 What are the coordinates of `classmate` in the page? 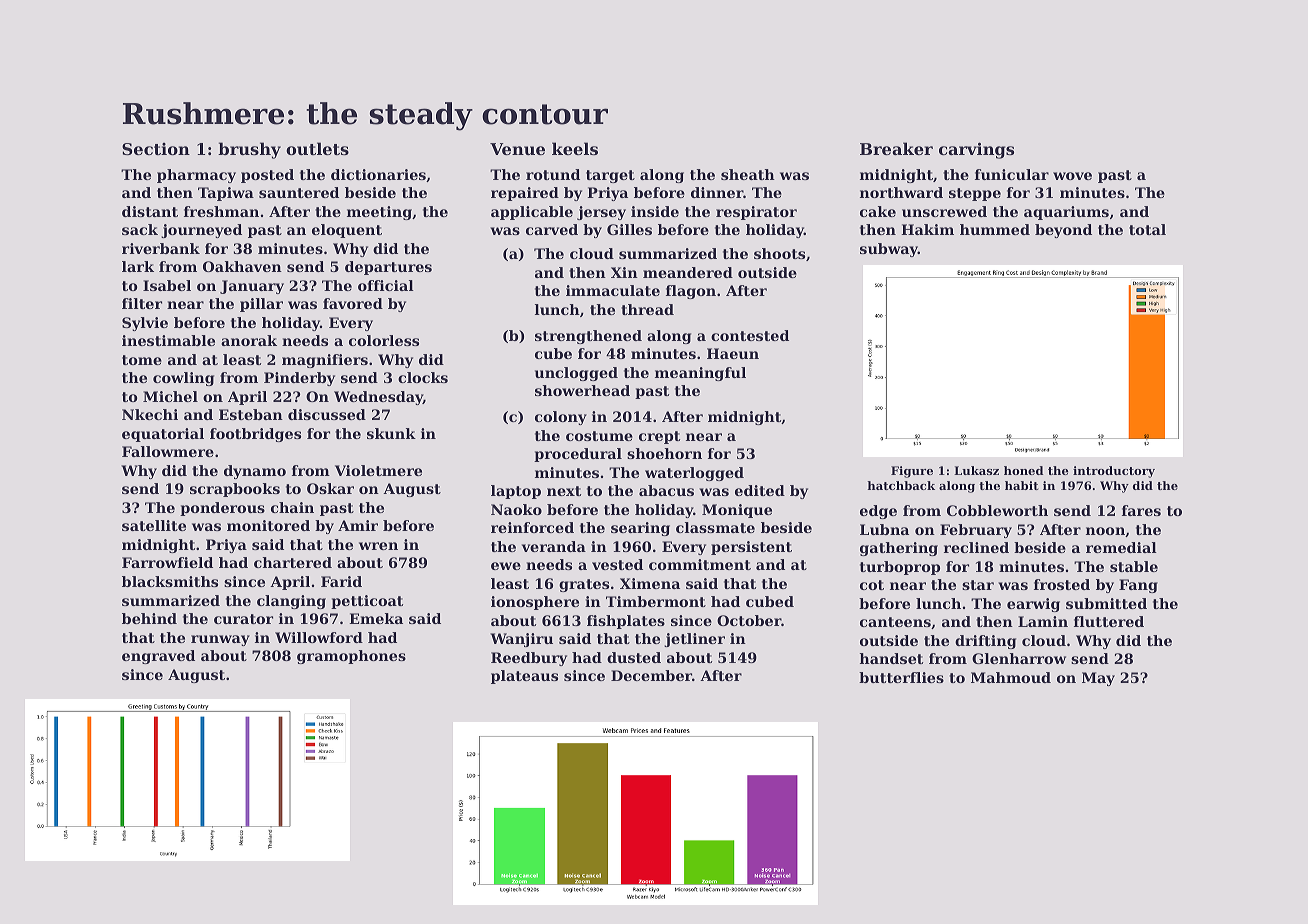 It's located at (715, 527).
